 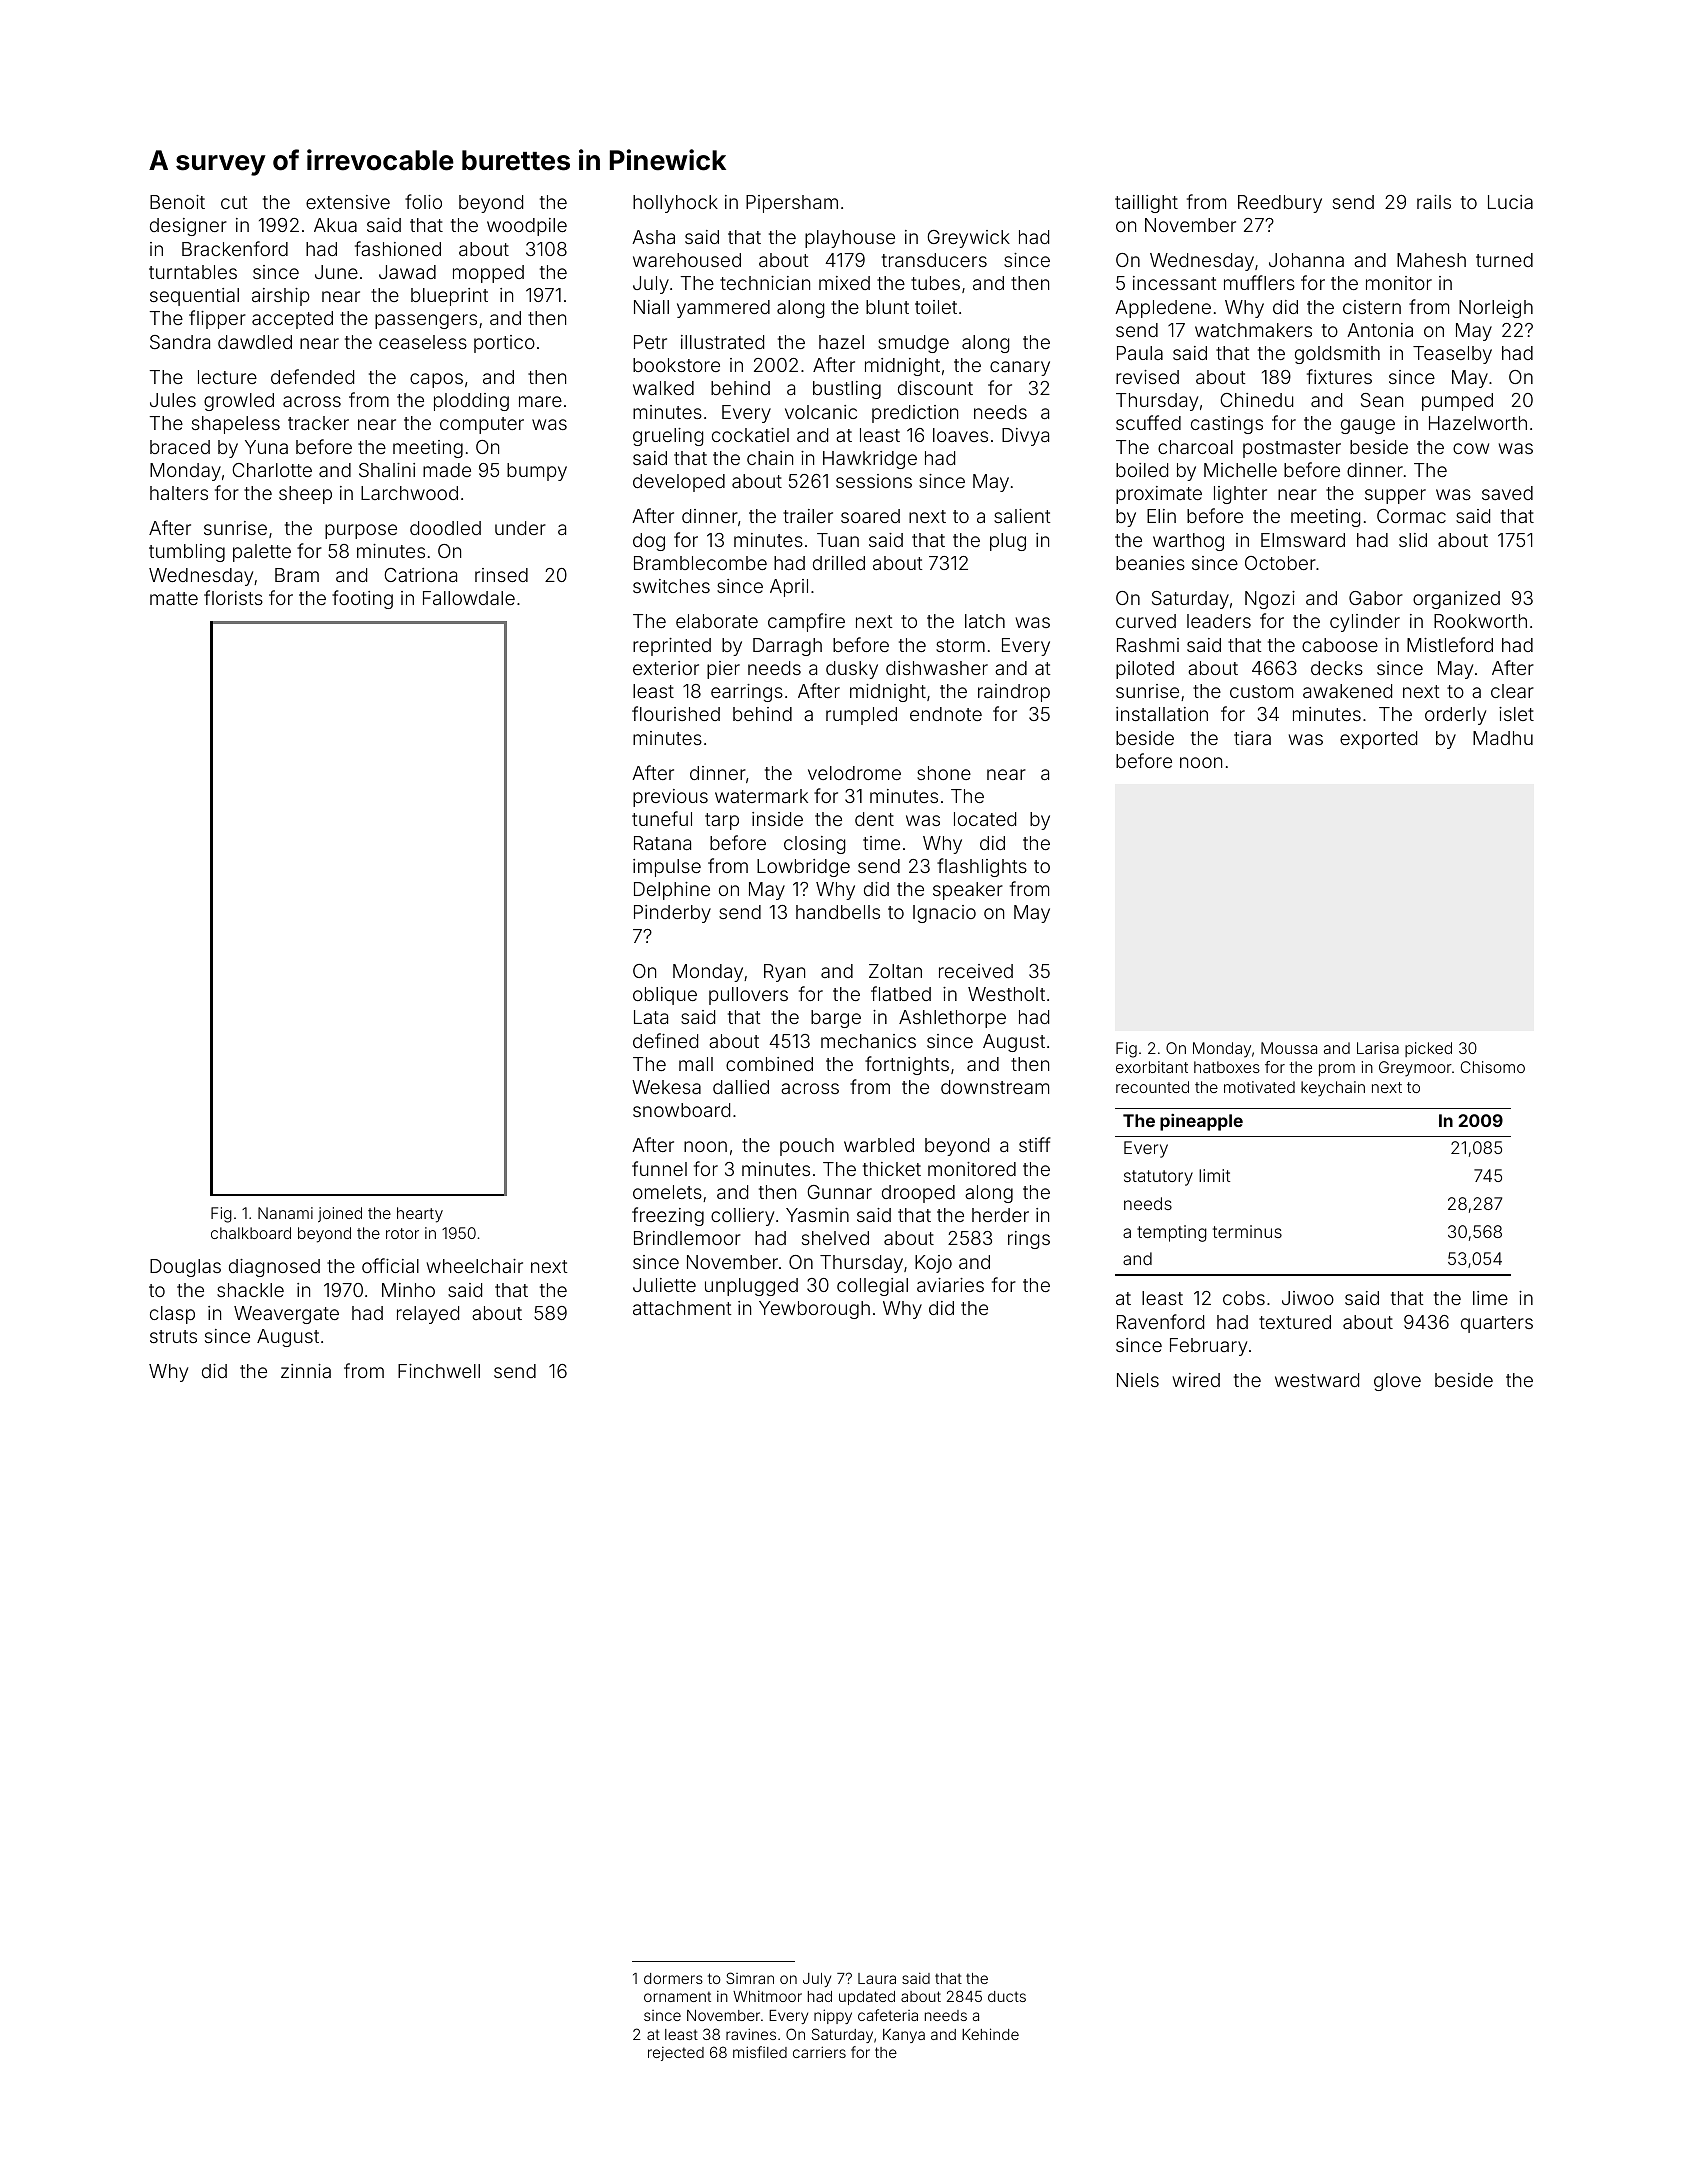 I want to click on Mahesh, so click(x=1431, y=260).
